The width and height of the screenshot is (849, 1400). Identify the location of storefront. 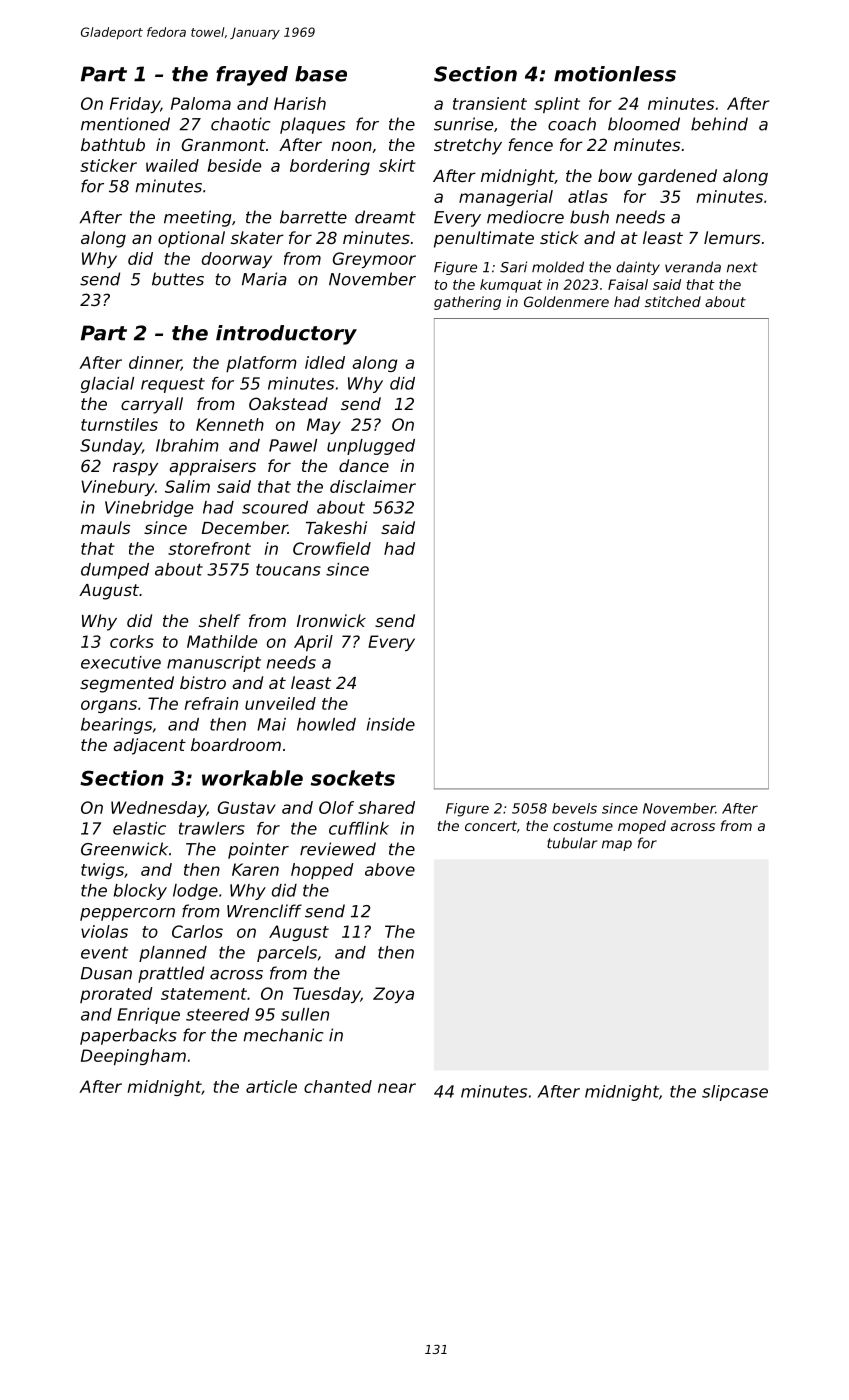
(209, 548).
